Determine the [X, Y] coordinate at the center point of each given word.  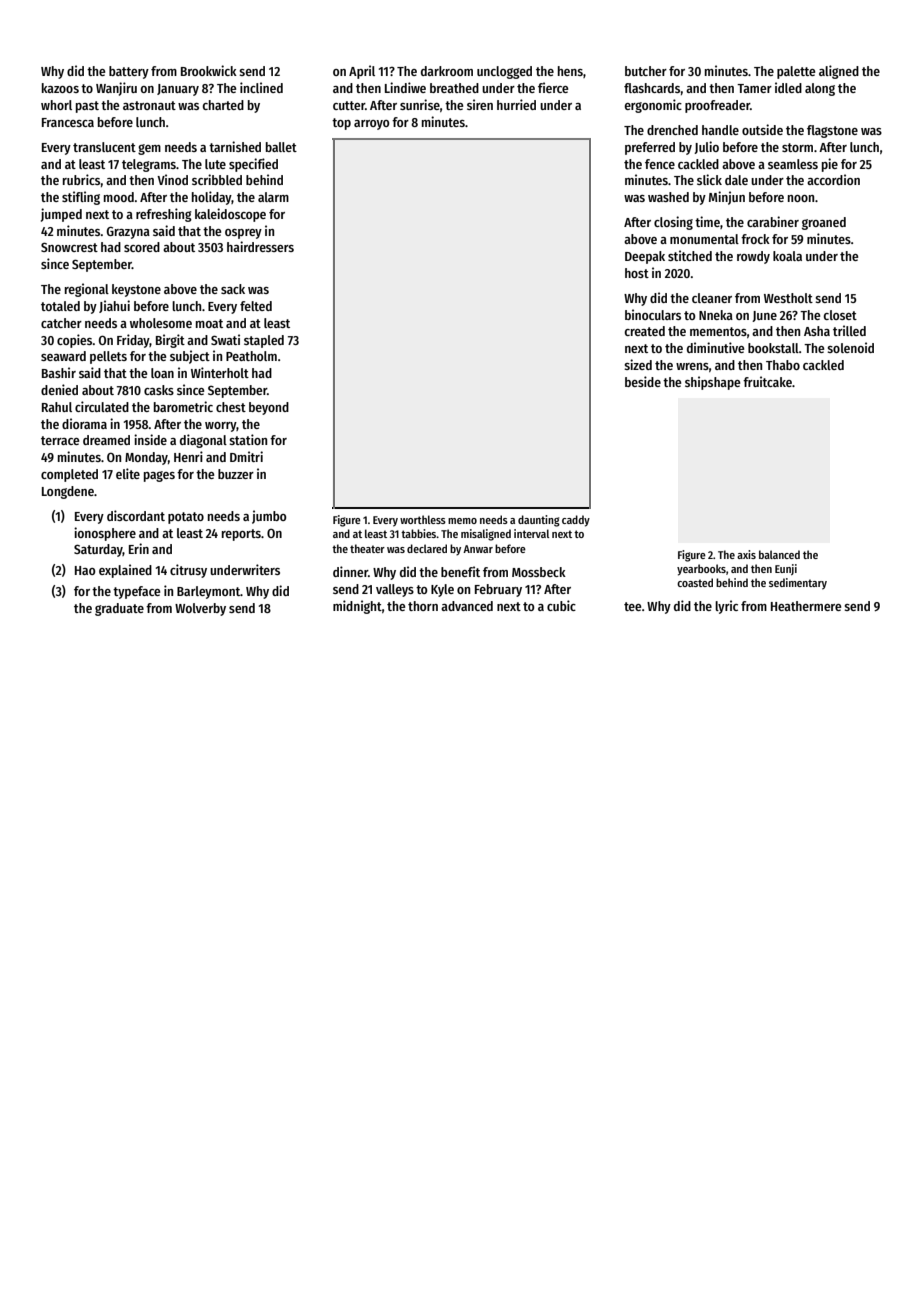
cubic [561, 605]
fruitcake [767, 381]
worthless [423, 519]
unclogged [504, 72]
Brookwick [209, 70]
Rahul [57, 407]
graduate [119, 609]
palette [796, 72]
